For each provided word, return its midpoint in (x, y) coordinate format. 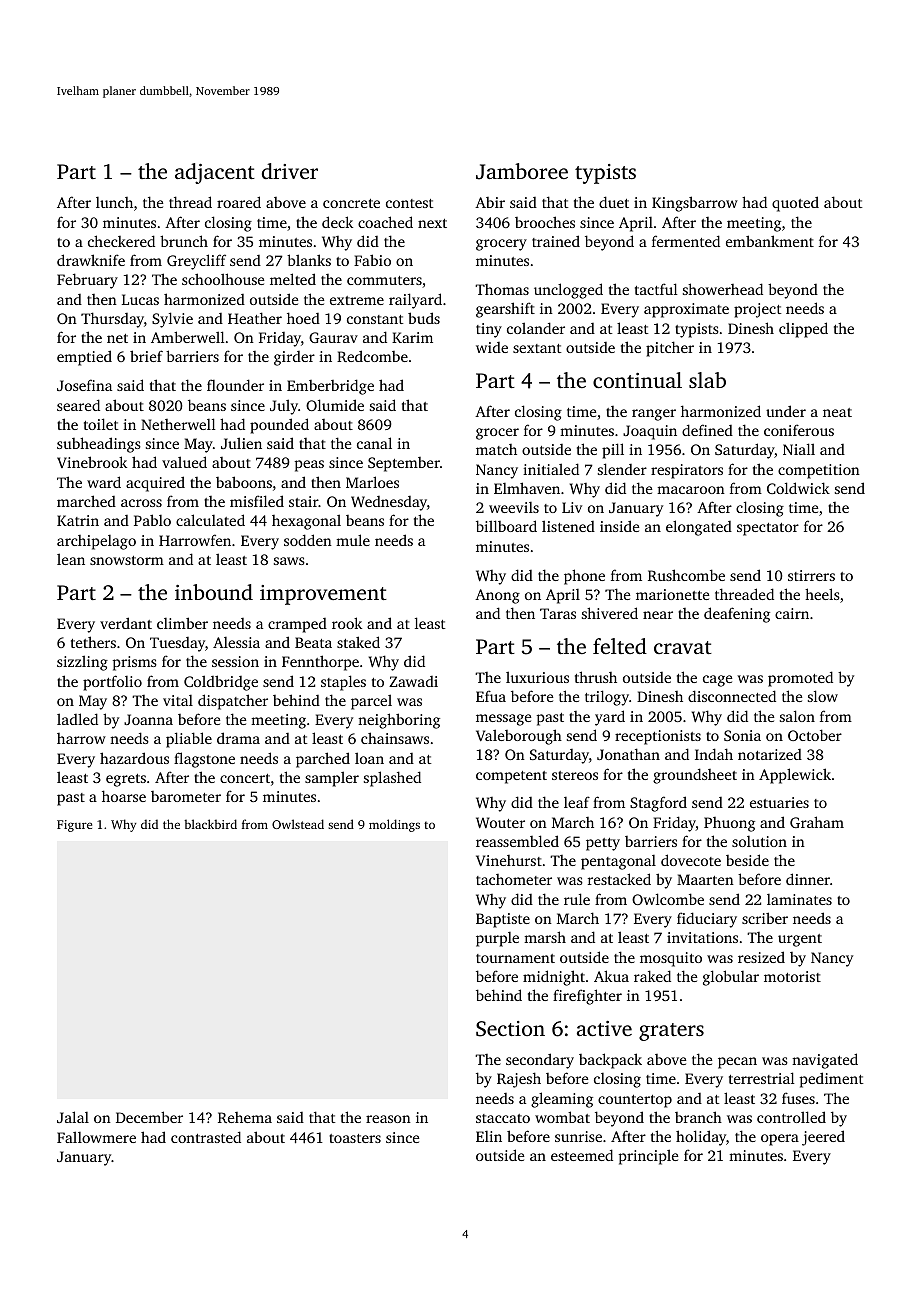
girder (294, 358)
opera (780, 1140)
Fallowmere (96, 1137)
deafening (737, 615)
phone (584, 577)
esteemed (582, 1155)
